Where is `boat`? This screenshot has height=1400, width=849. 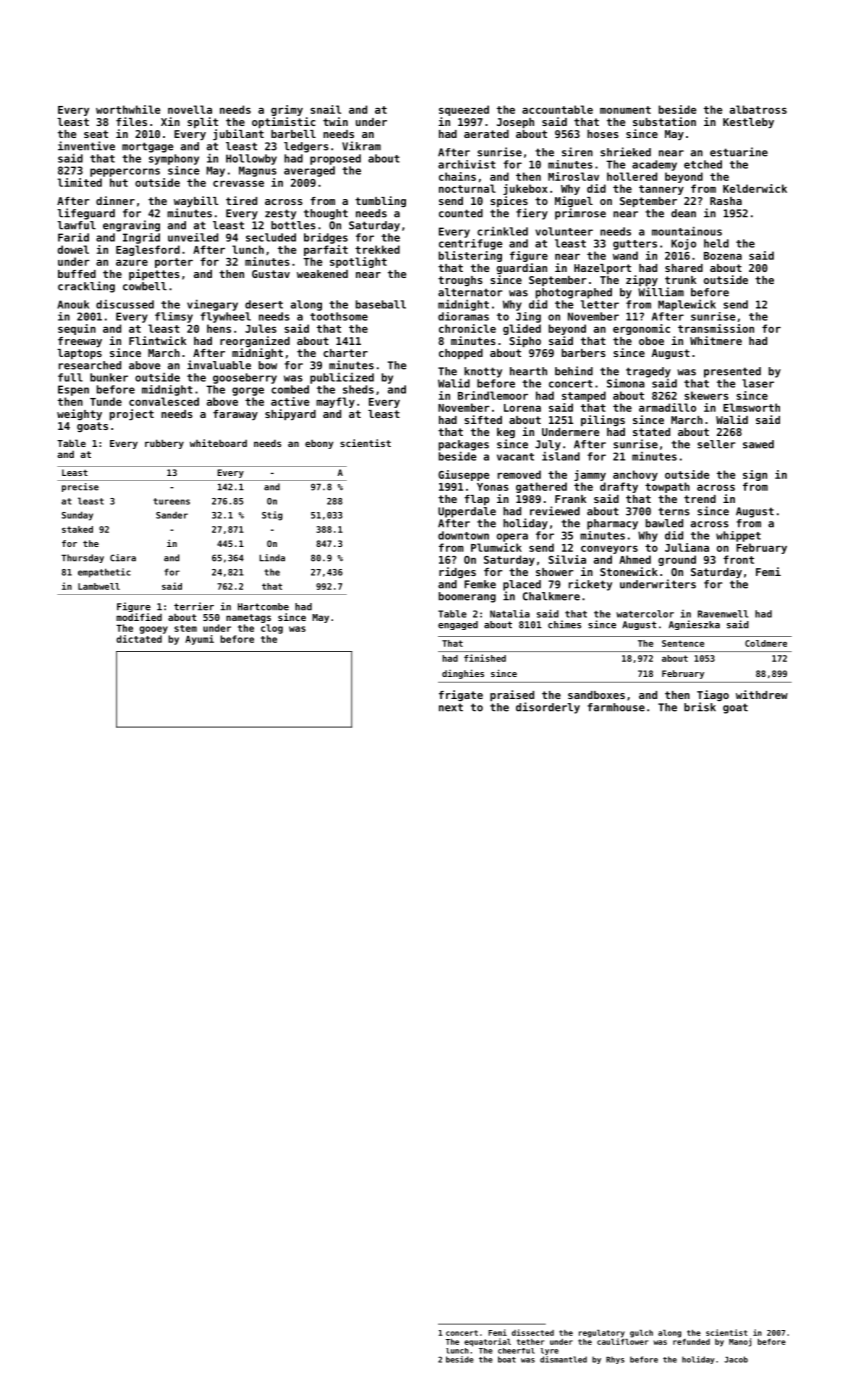
boat is located at coordinates (507, 1359).
